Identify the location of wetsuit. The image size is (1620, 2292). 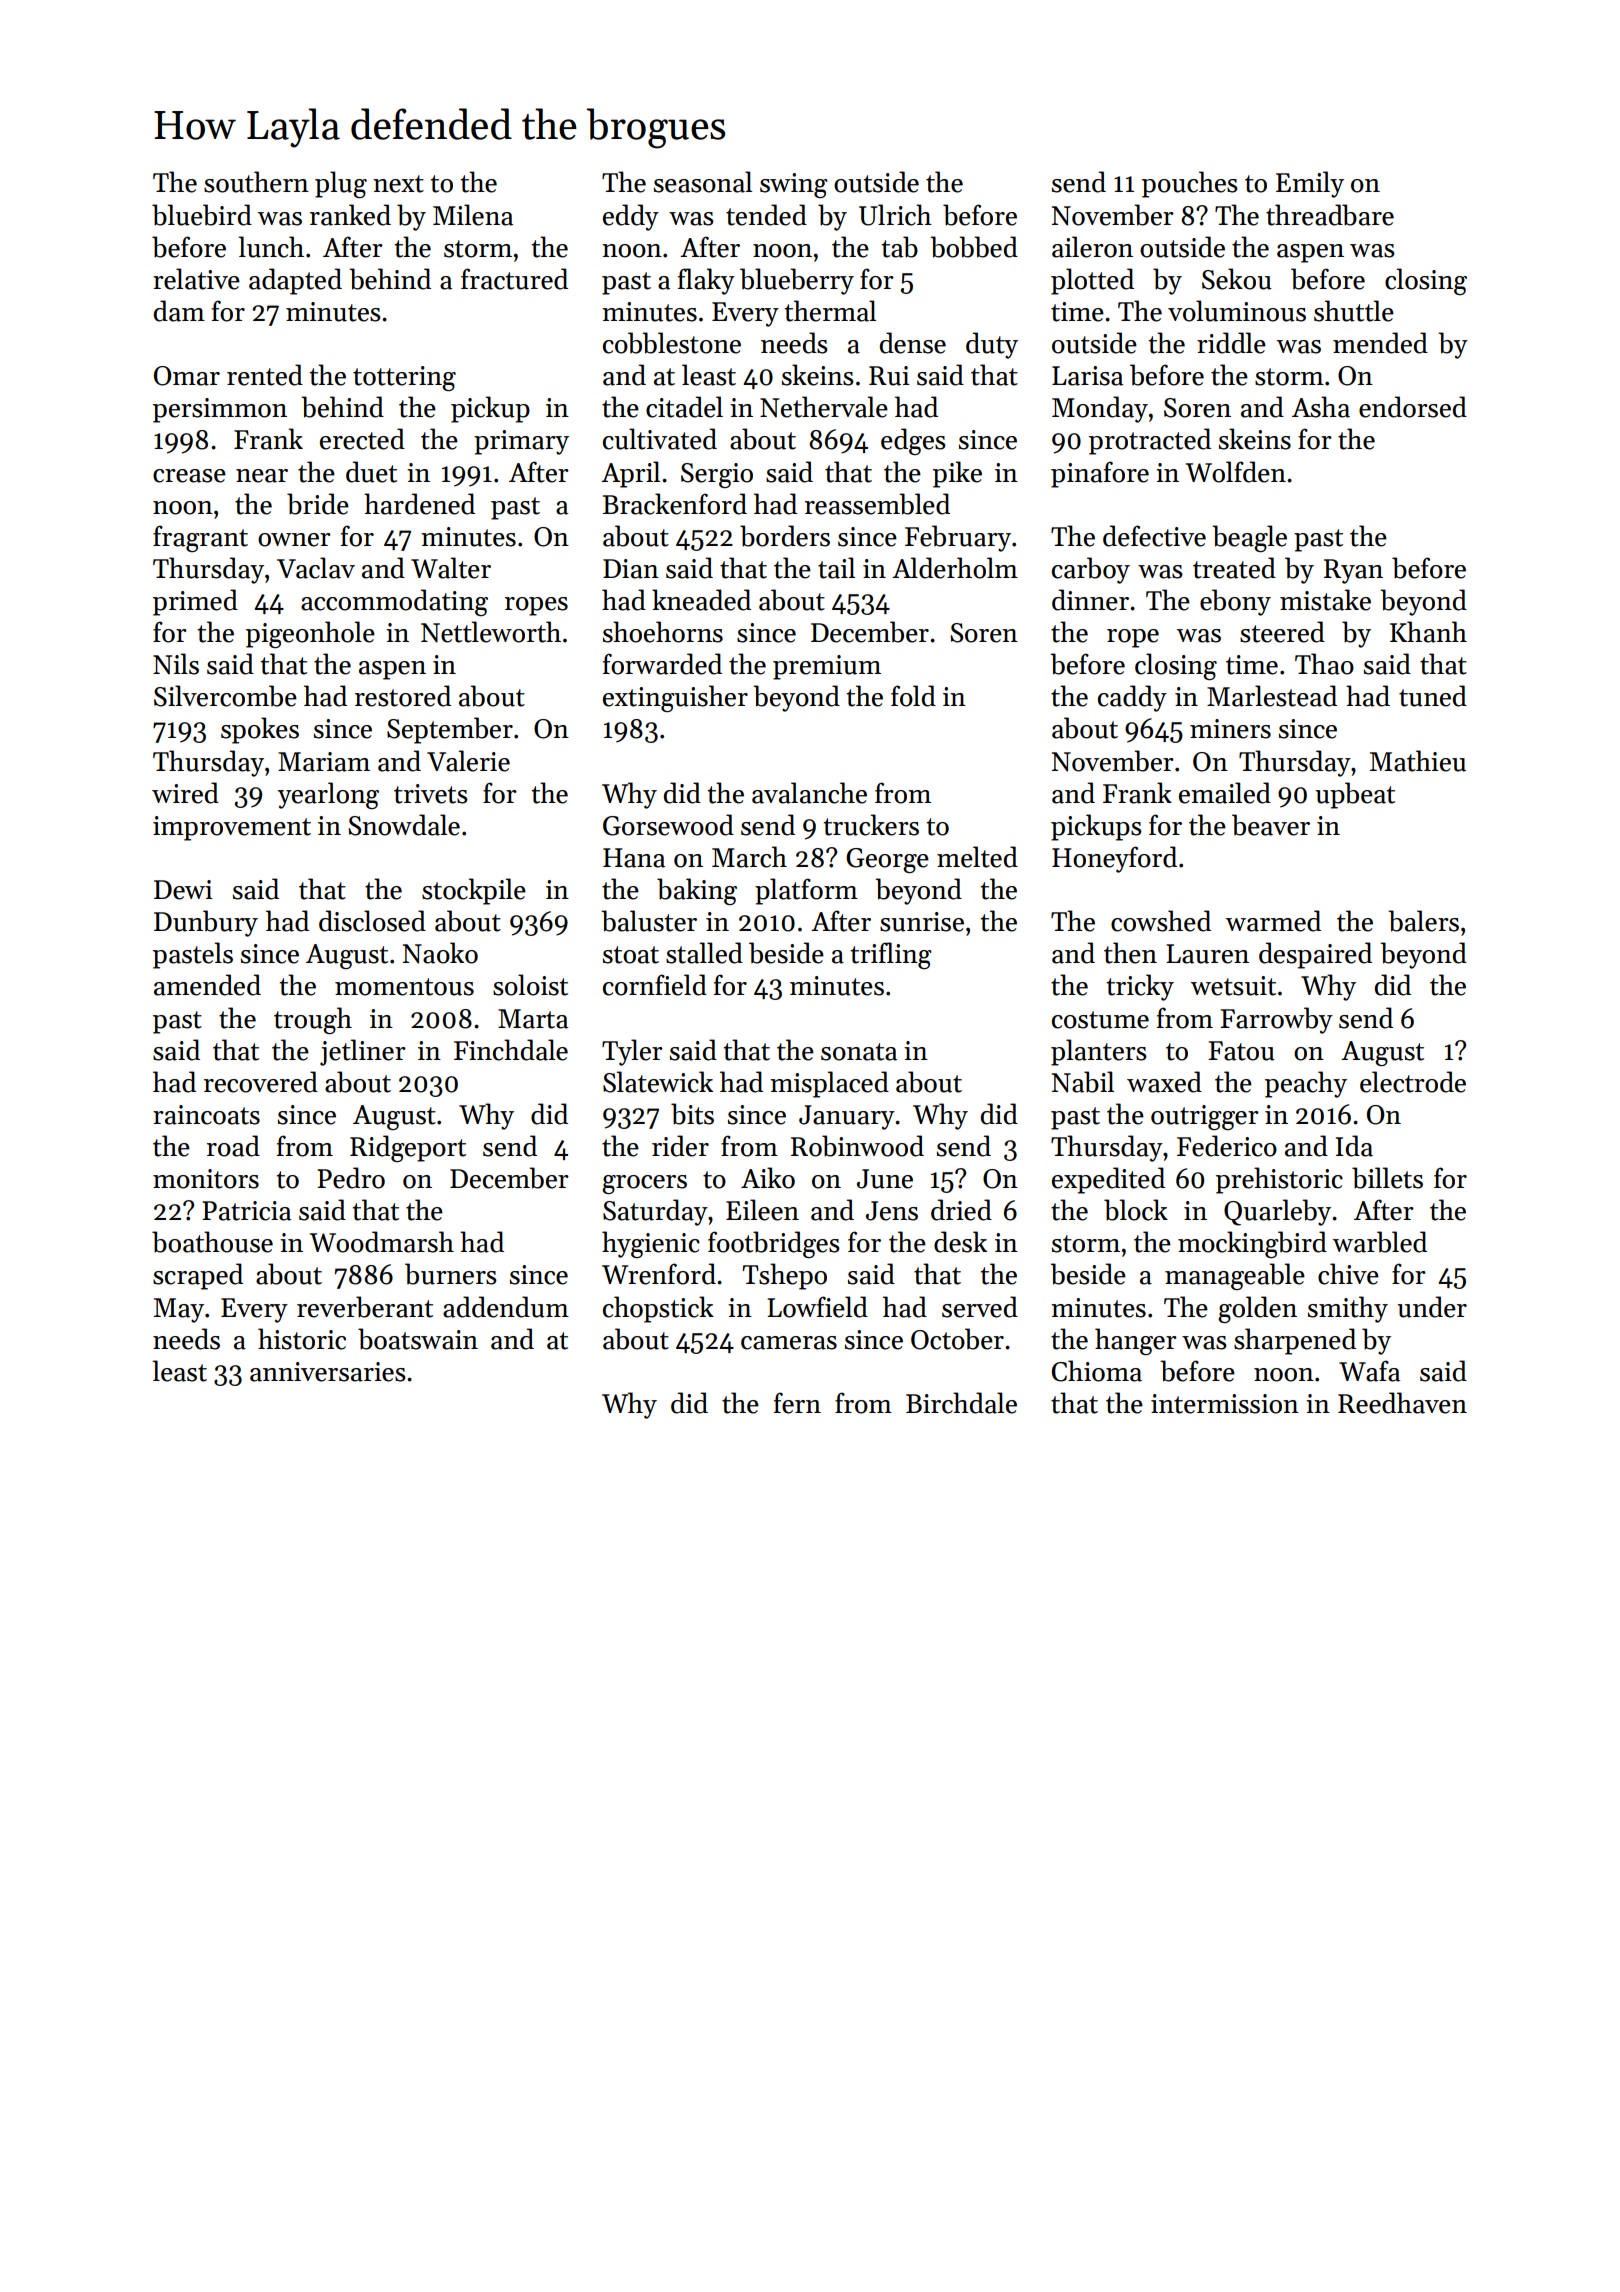
(1233, 986).
